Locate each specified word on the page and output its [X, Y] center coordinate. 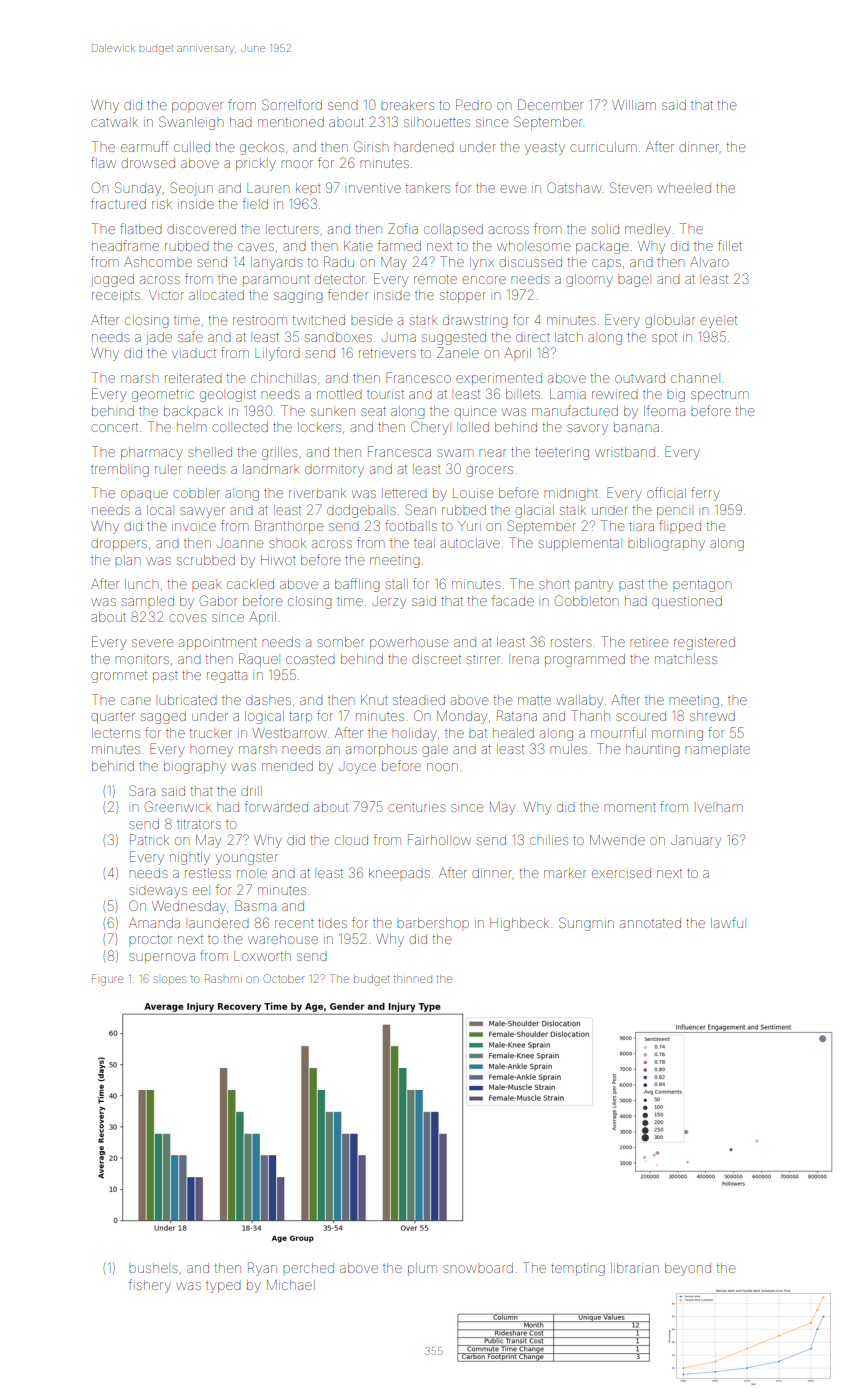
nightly [190, 858]
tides [332, 923]
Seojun [191, 189]
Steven [630, 187]
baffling [357, 585]
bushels [153, 1268]
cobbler [196, 493]
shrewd [712, 716]
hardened [424, 147]
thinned [413, 979]
